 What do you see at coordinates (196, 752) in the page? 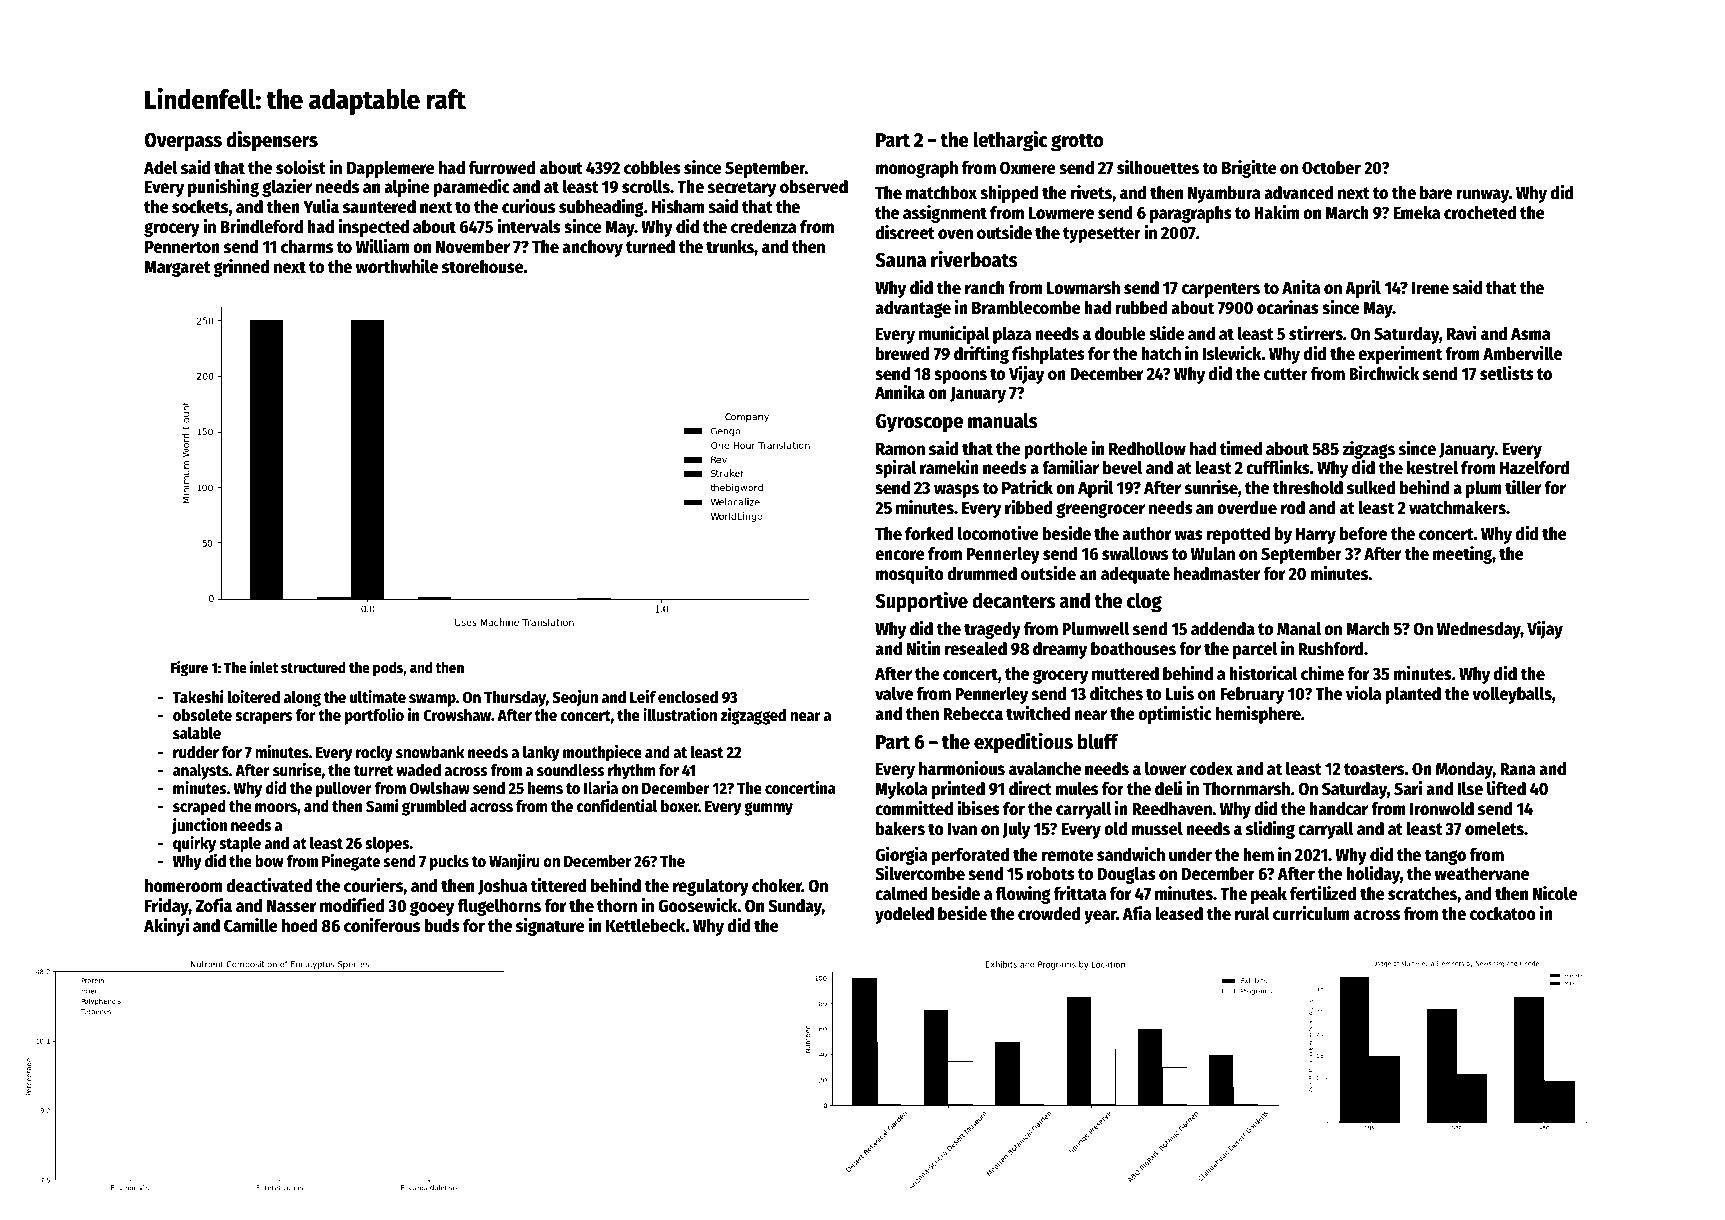
I see `rudder` at bounding box center [196, 752].
